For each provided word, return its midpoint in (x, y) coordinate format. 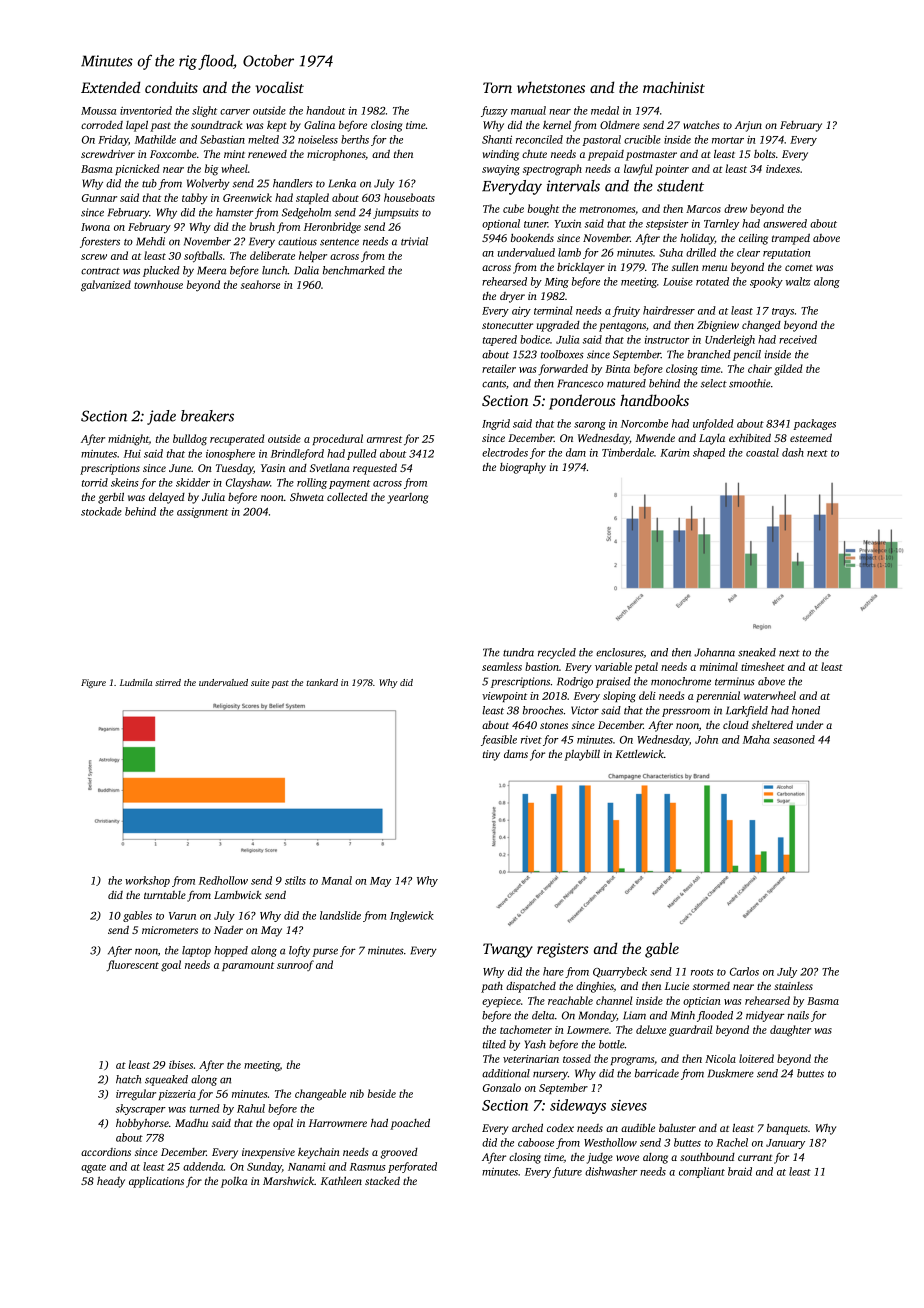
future (567, 1172)
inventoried (146, 110)
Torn (497, 87)
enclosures (620, 652)
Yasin (273, 468)
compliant (702, 1172)
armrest (384, 439)
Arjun (748, 126)
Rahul (251, 1108)
